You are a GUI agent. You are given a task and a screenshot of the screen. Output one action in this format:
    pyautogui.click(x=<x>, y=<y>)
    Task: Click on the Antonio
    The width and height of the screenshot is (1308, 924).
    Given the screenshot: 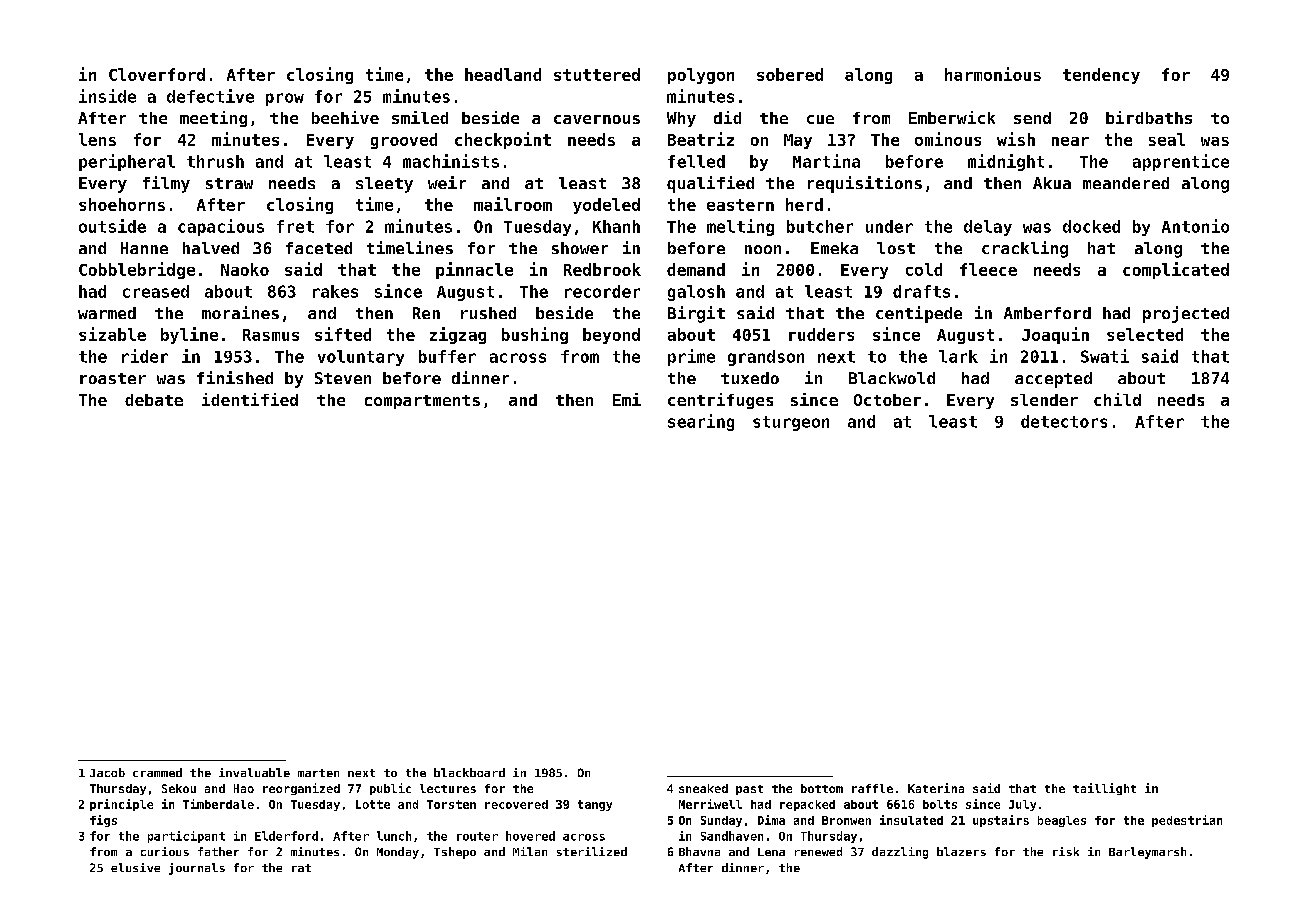 What is the action you would take?
    pyautogui.click(x=1195, y=226)
